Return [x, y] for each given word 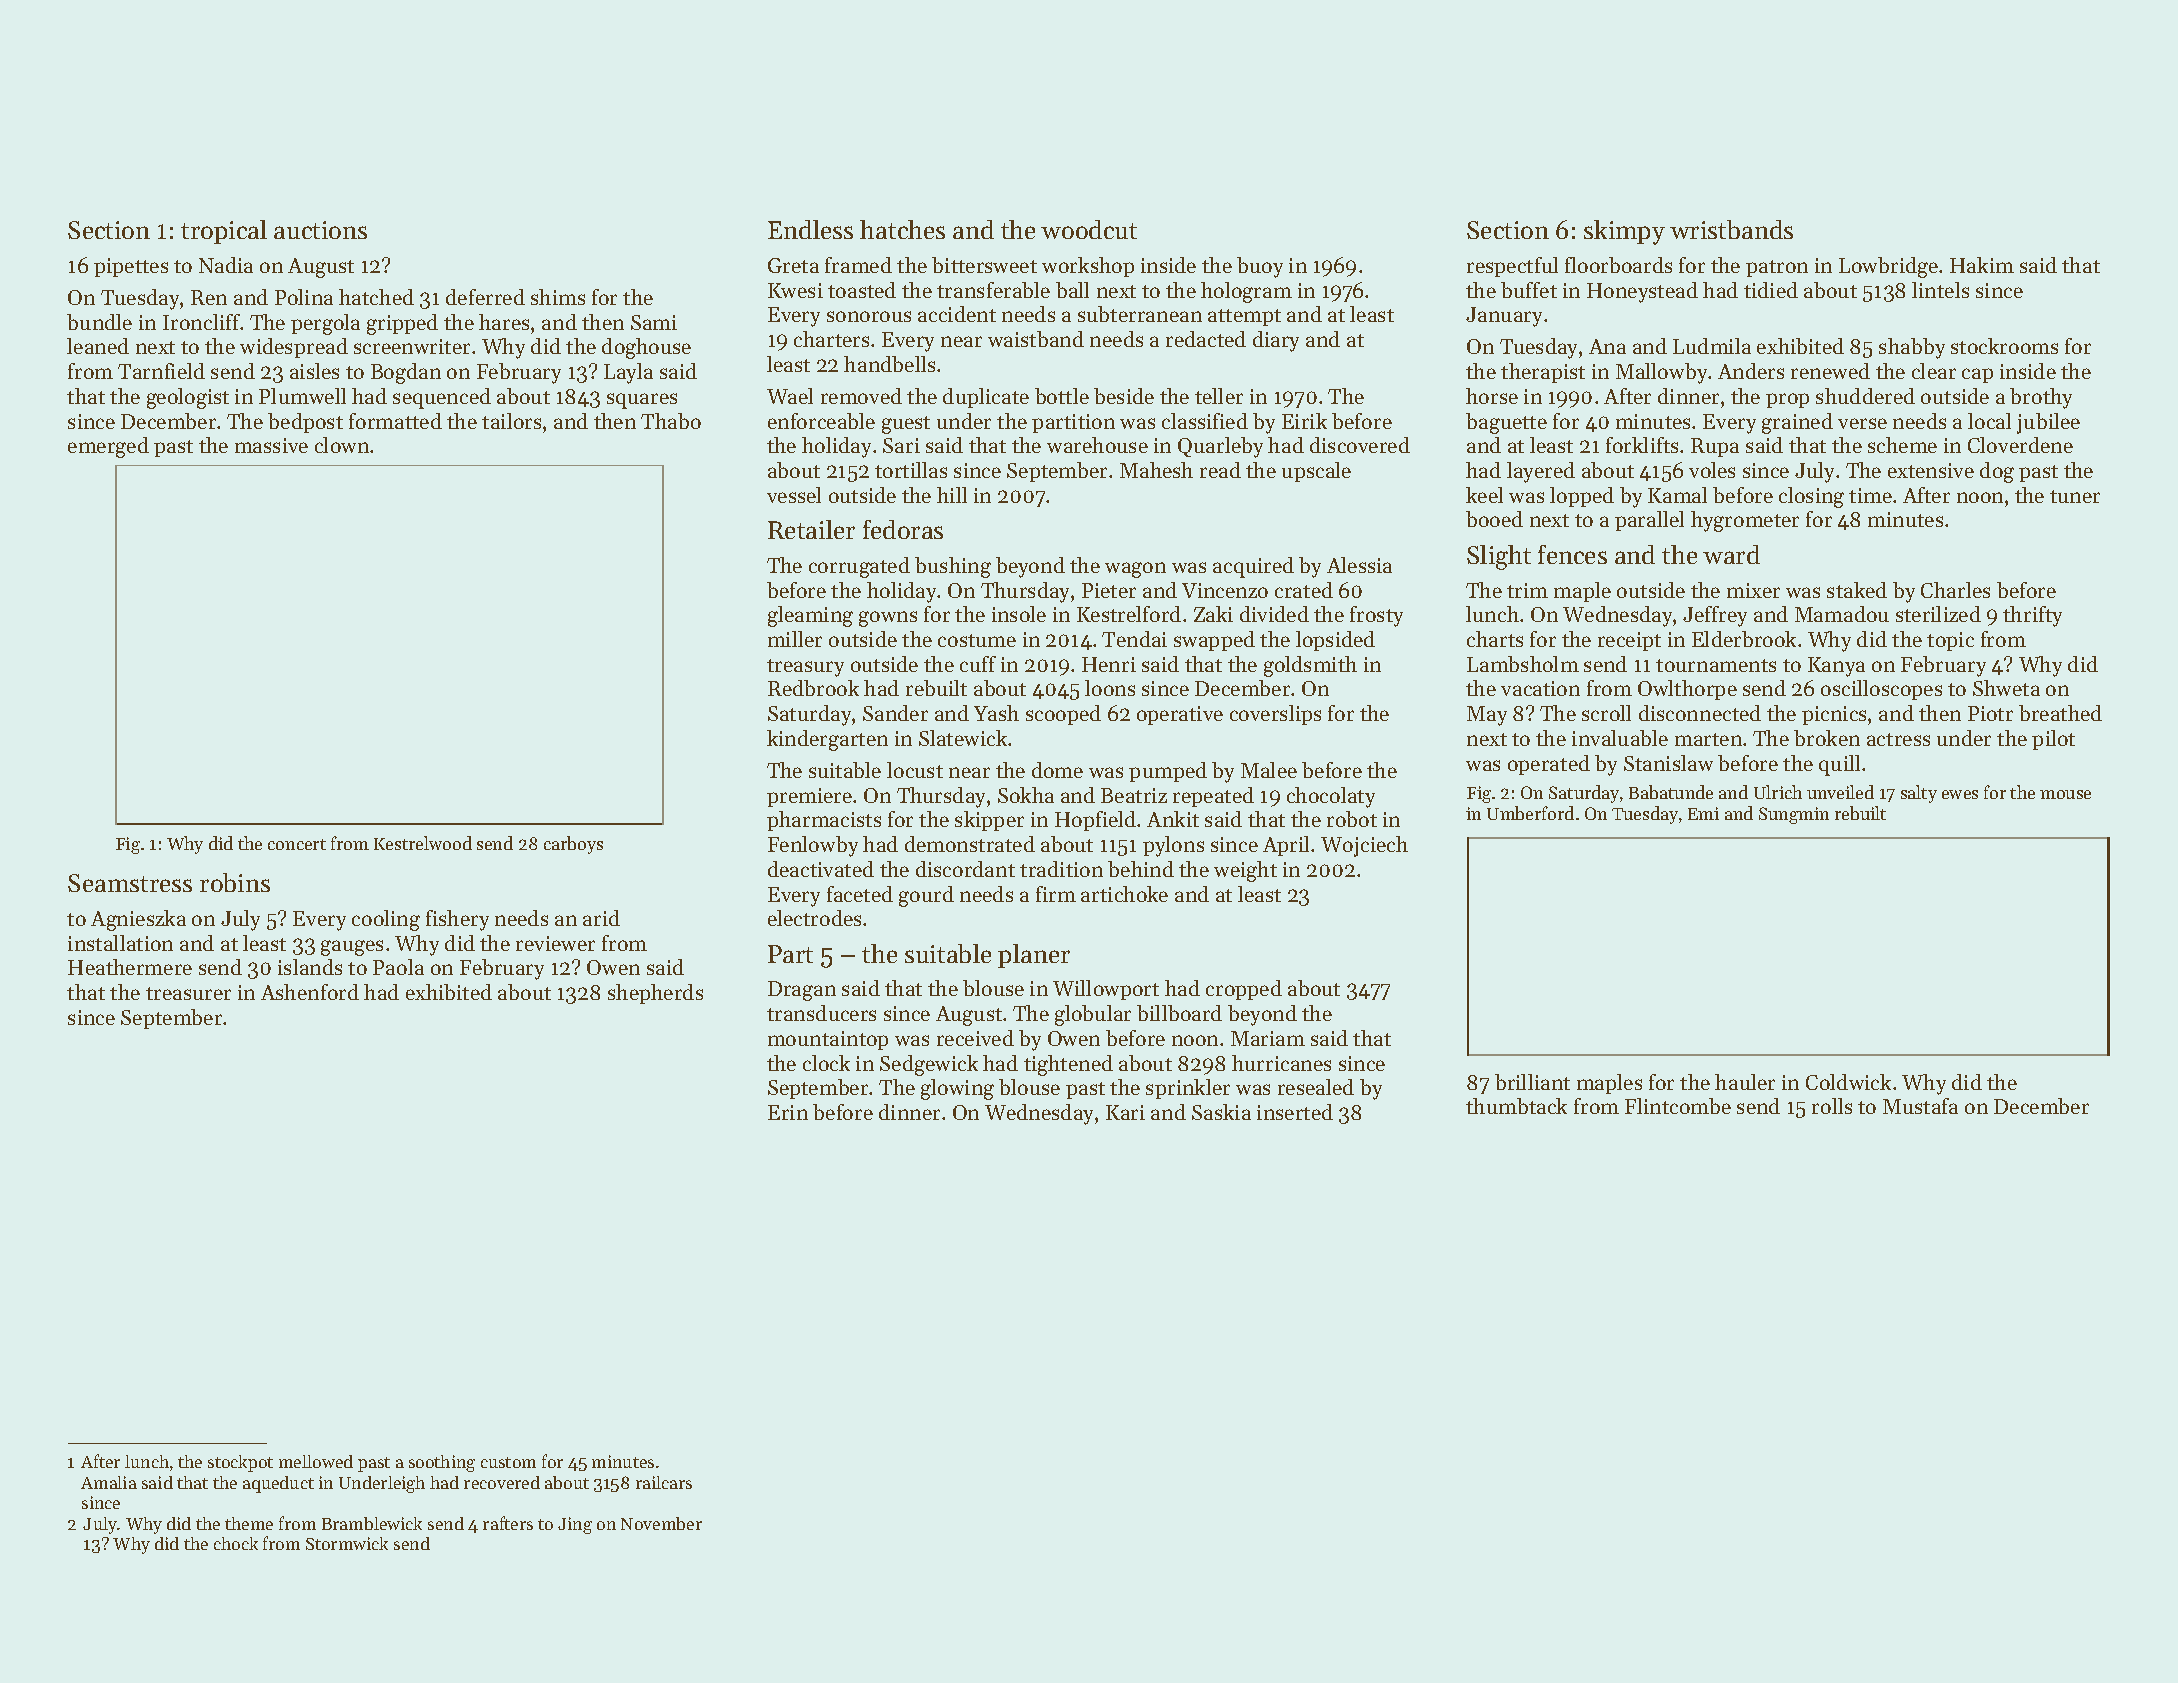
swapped [1214, 641]
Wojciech [1364, 846]
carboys [573, 845]
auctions [320, 230]
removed [861, 396]
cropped [1244, 990]
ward [1731, 554]
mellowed [316, 1461]
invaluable [1620, 738]
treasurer [188, 993]
